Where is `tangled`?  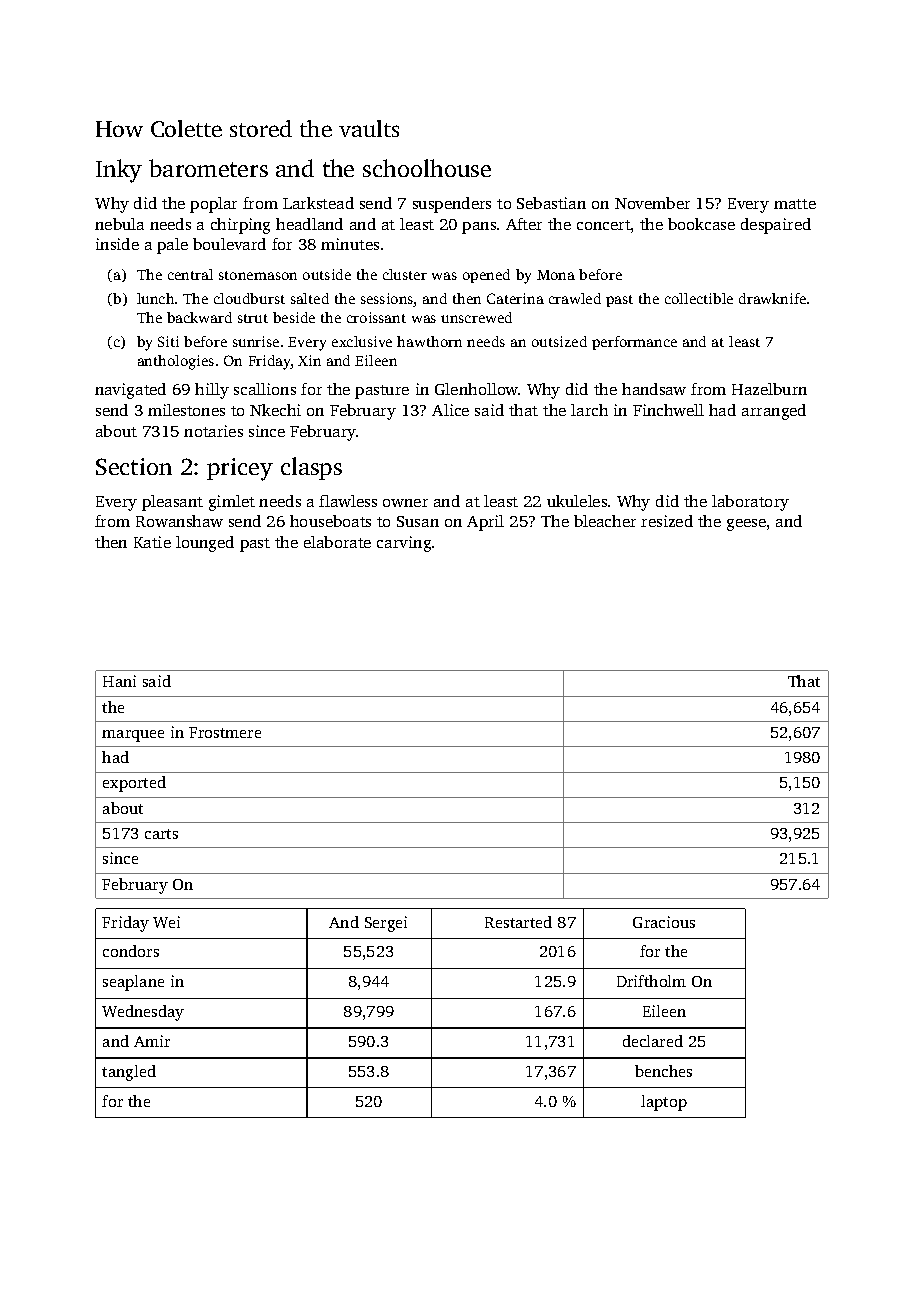
tangled is located at coordinates (129, 1073).
